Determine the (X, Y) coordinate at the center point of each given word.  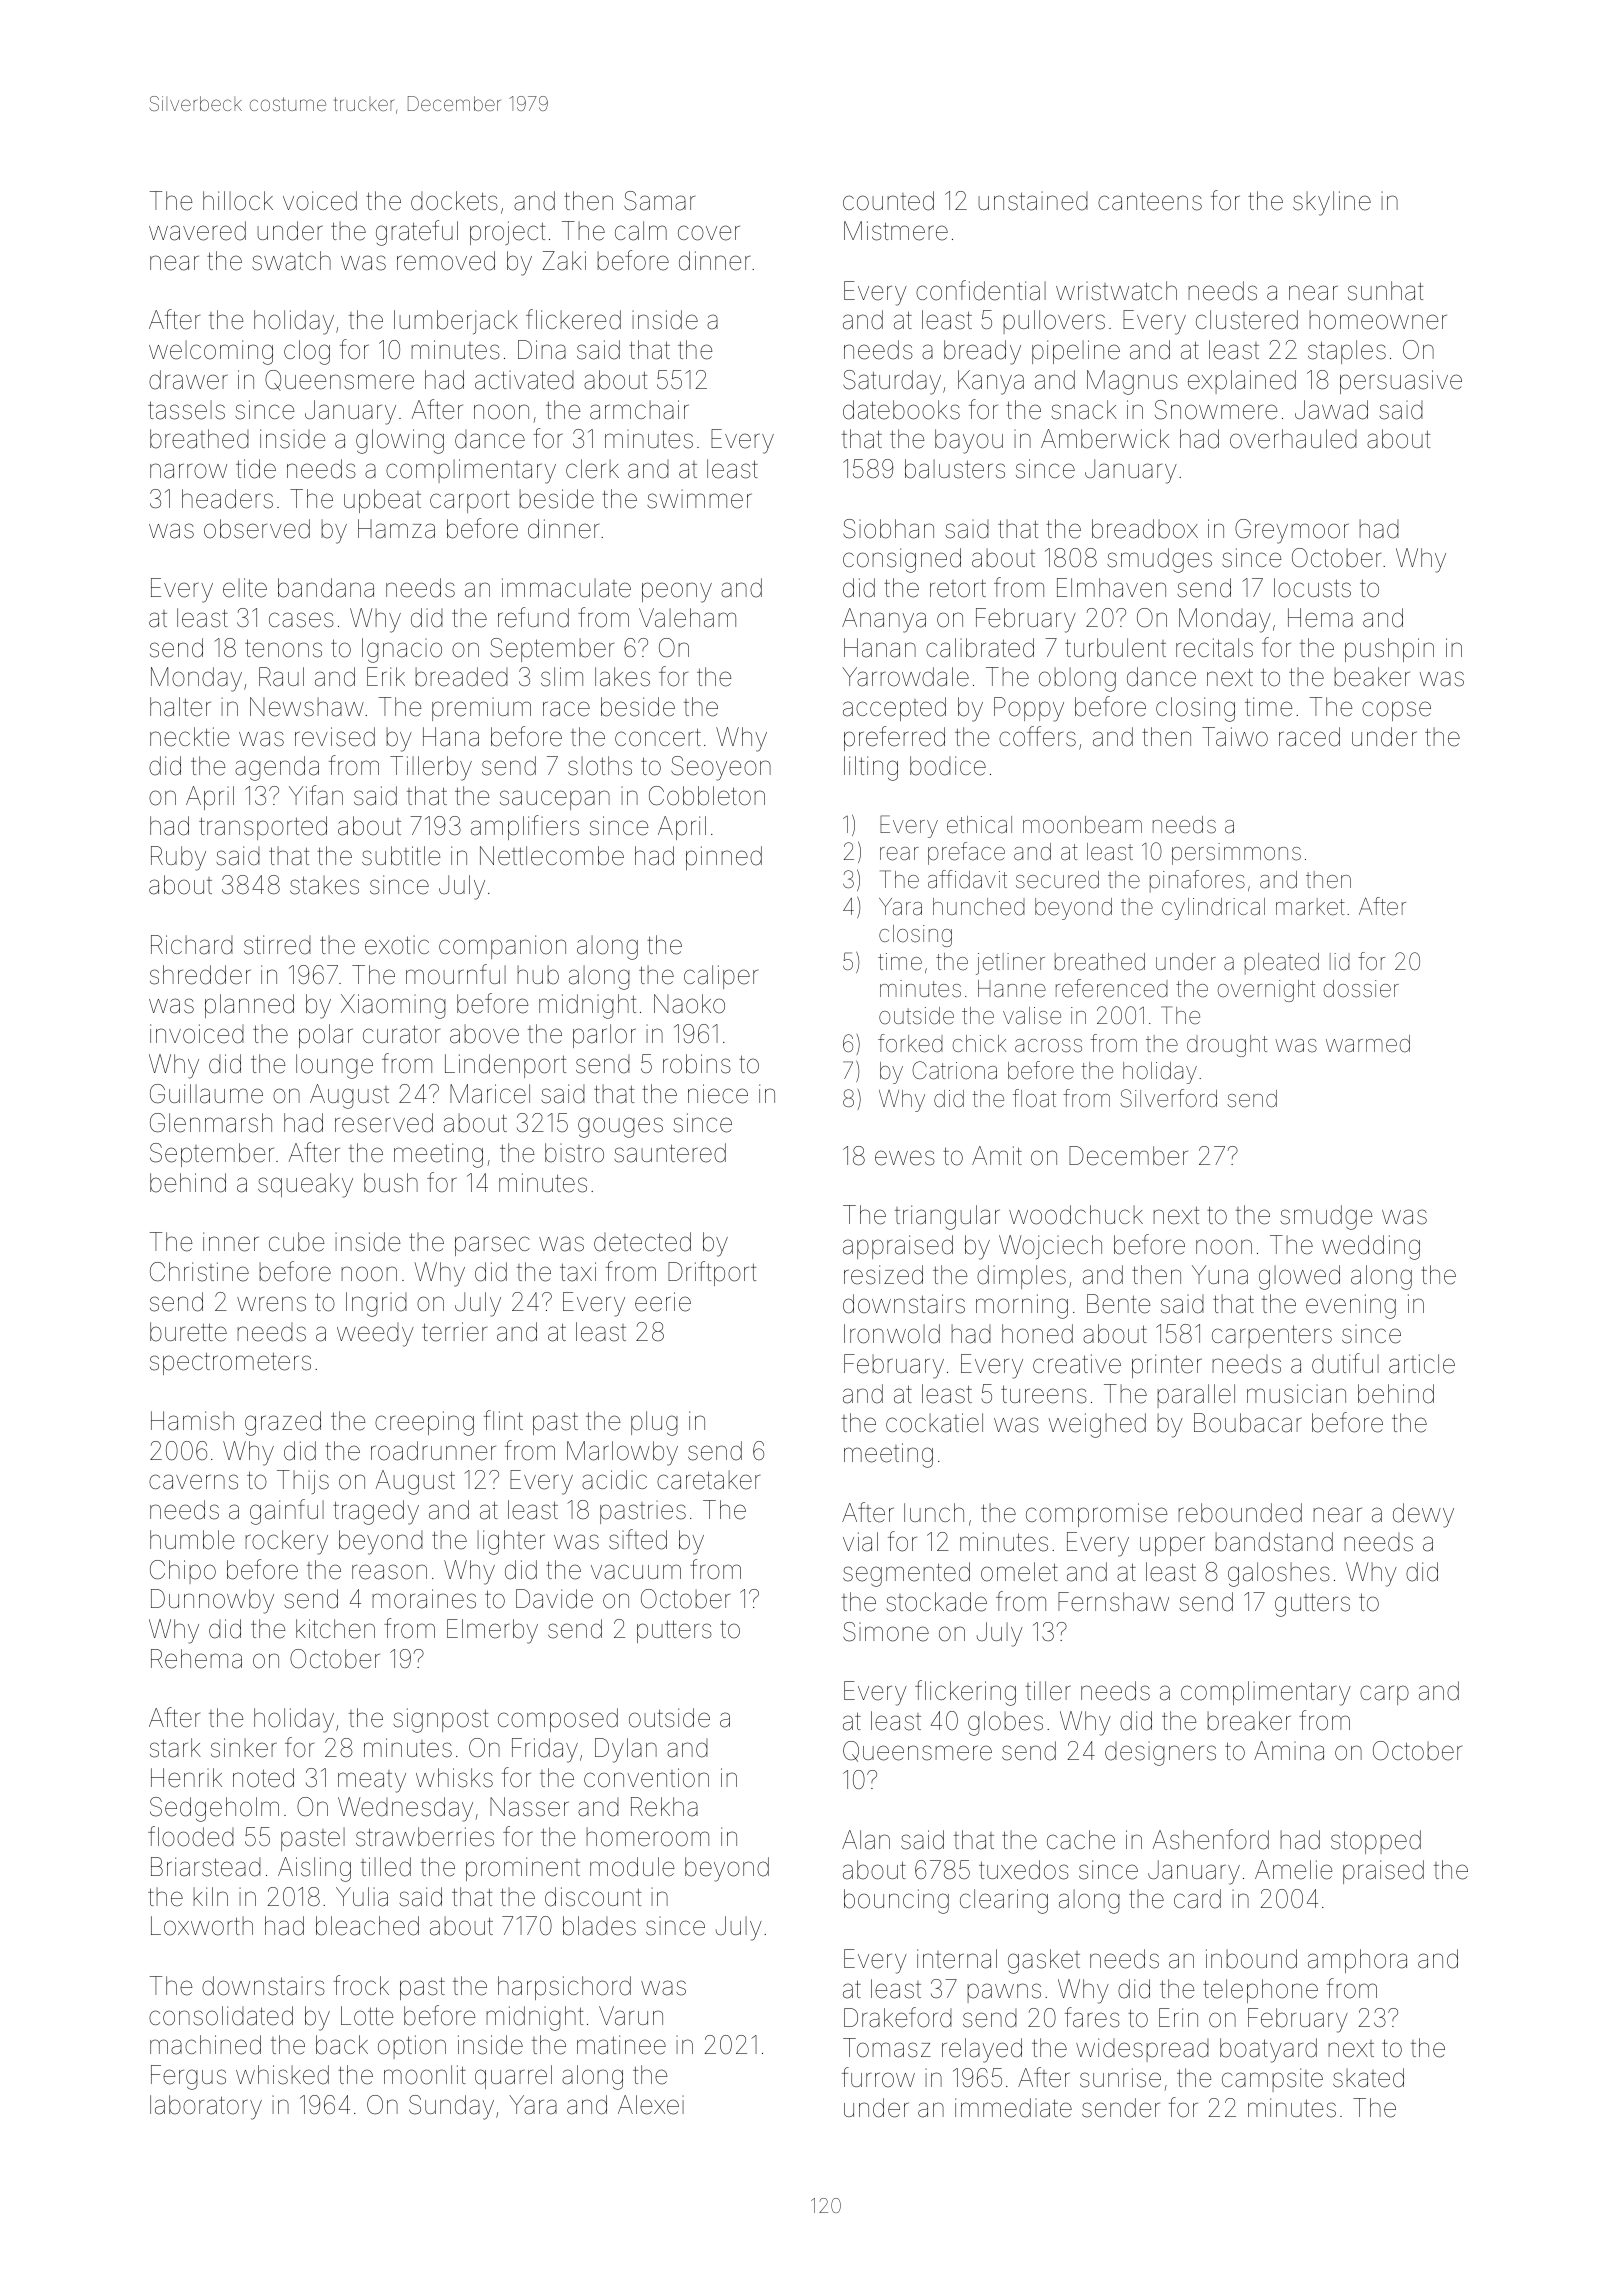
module (632, 1867)
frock (361, 1985)
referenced (1112, 988)
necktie (189, 737)
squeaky (305, 1185)
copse (1396, 711)
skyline (1332, 203)
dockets (454, 201)
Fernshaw (1113, 1602)
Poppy (1029, 709)
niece (718, 1094)
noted (263, 1778)
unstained (1033, 201)
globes (1005, 1723)
